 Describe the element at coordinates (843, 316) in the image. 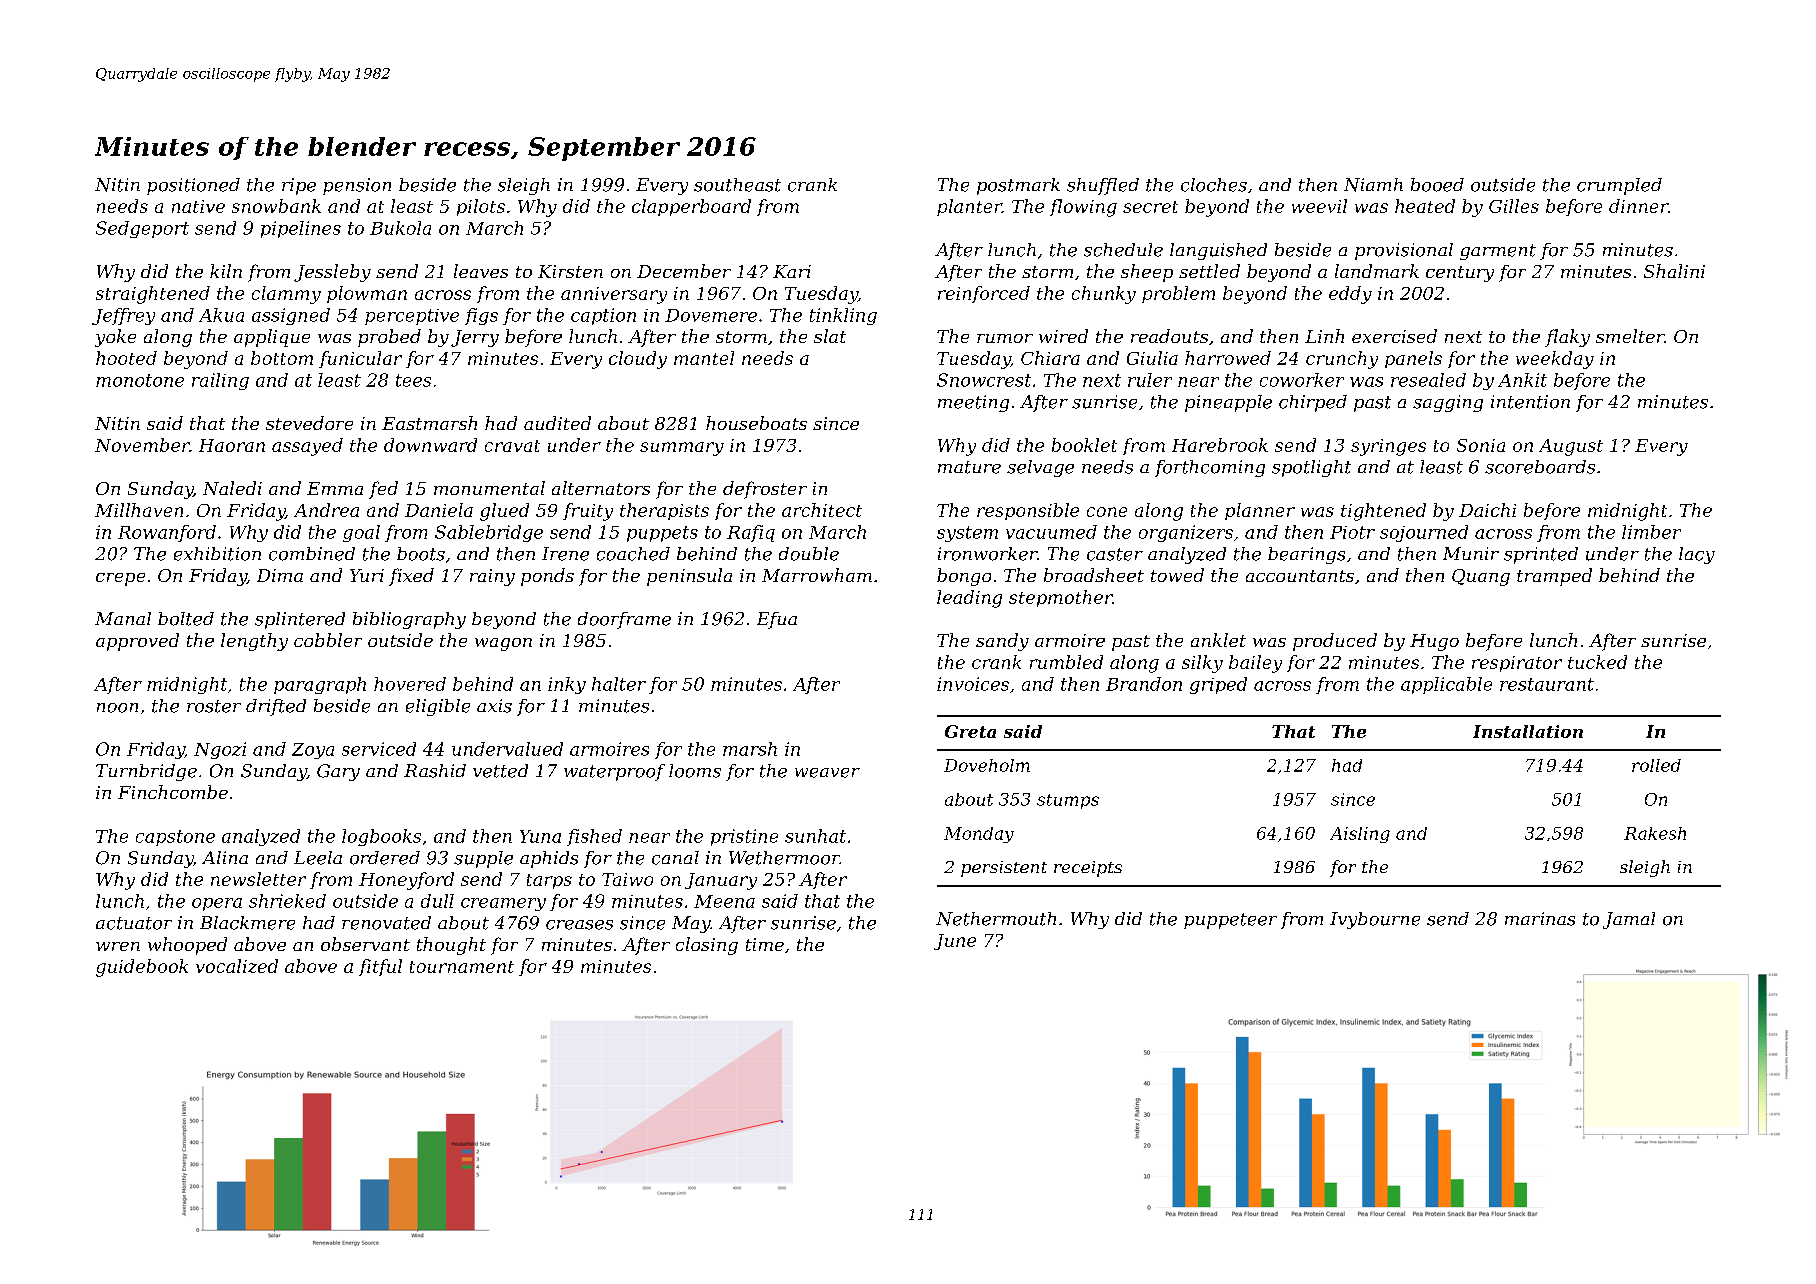

I see `tinkling` at that location.
